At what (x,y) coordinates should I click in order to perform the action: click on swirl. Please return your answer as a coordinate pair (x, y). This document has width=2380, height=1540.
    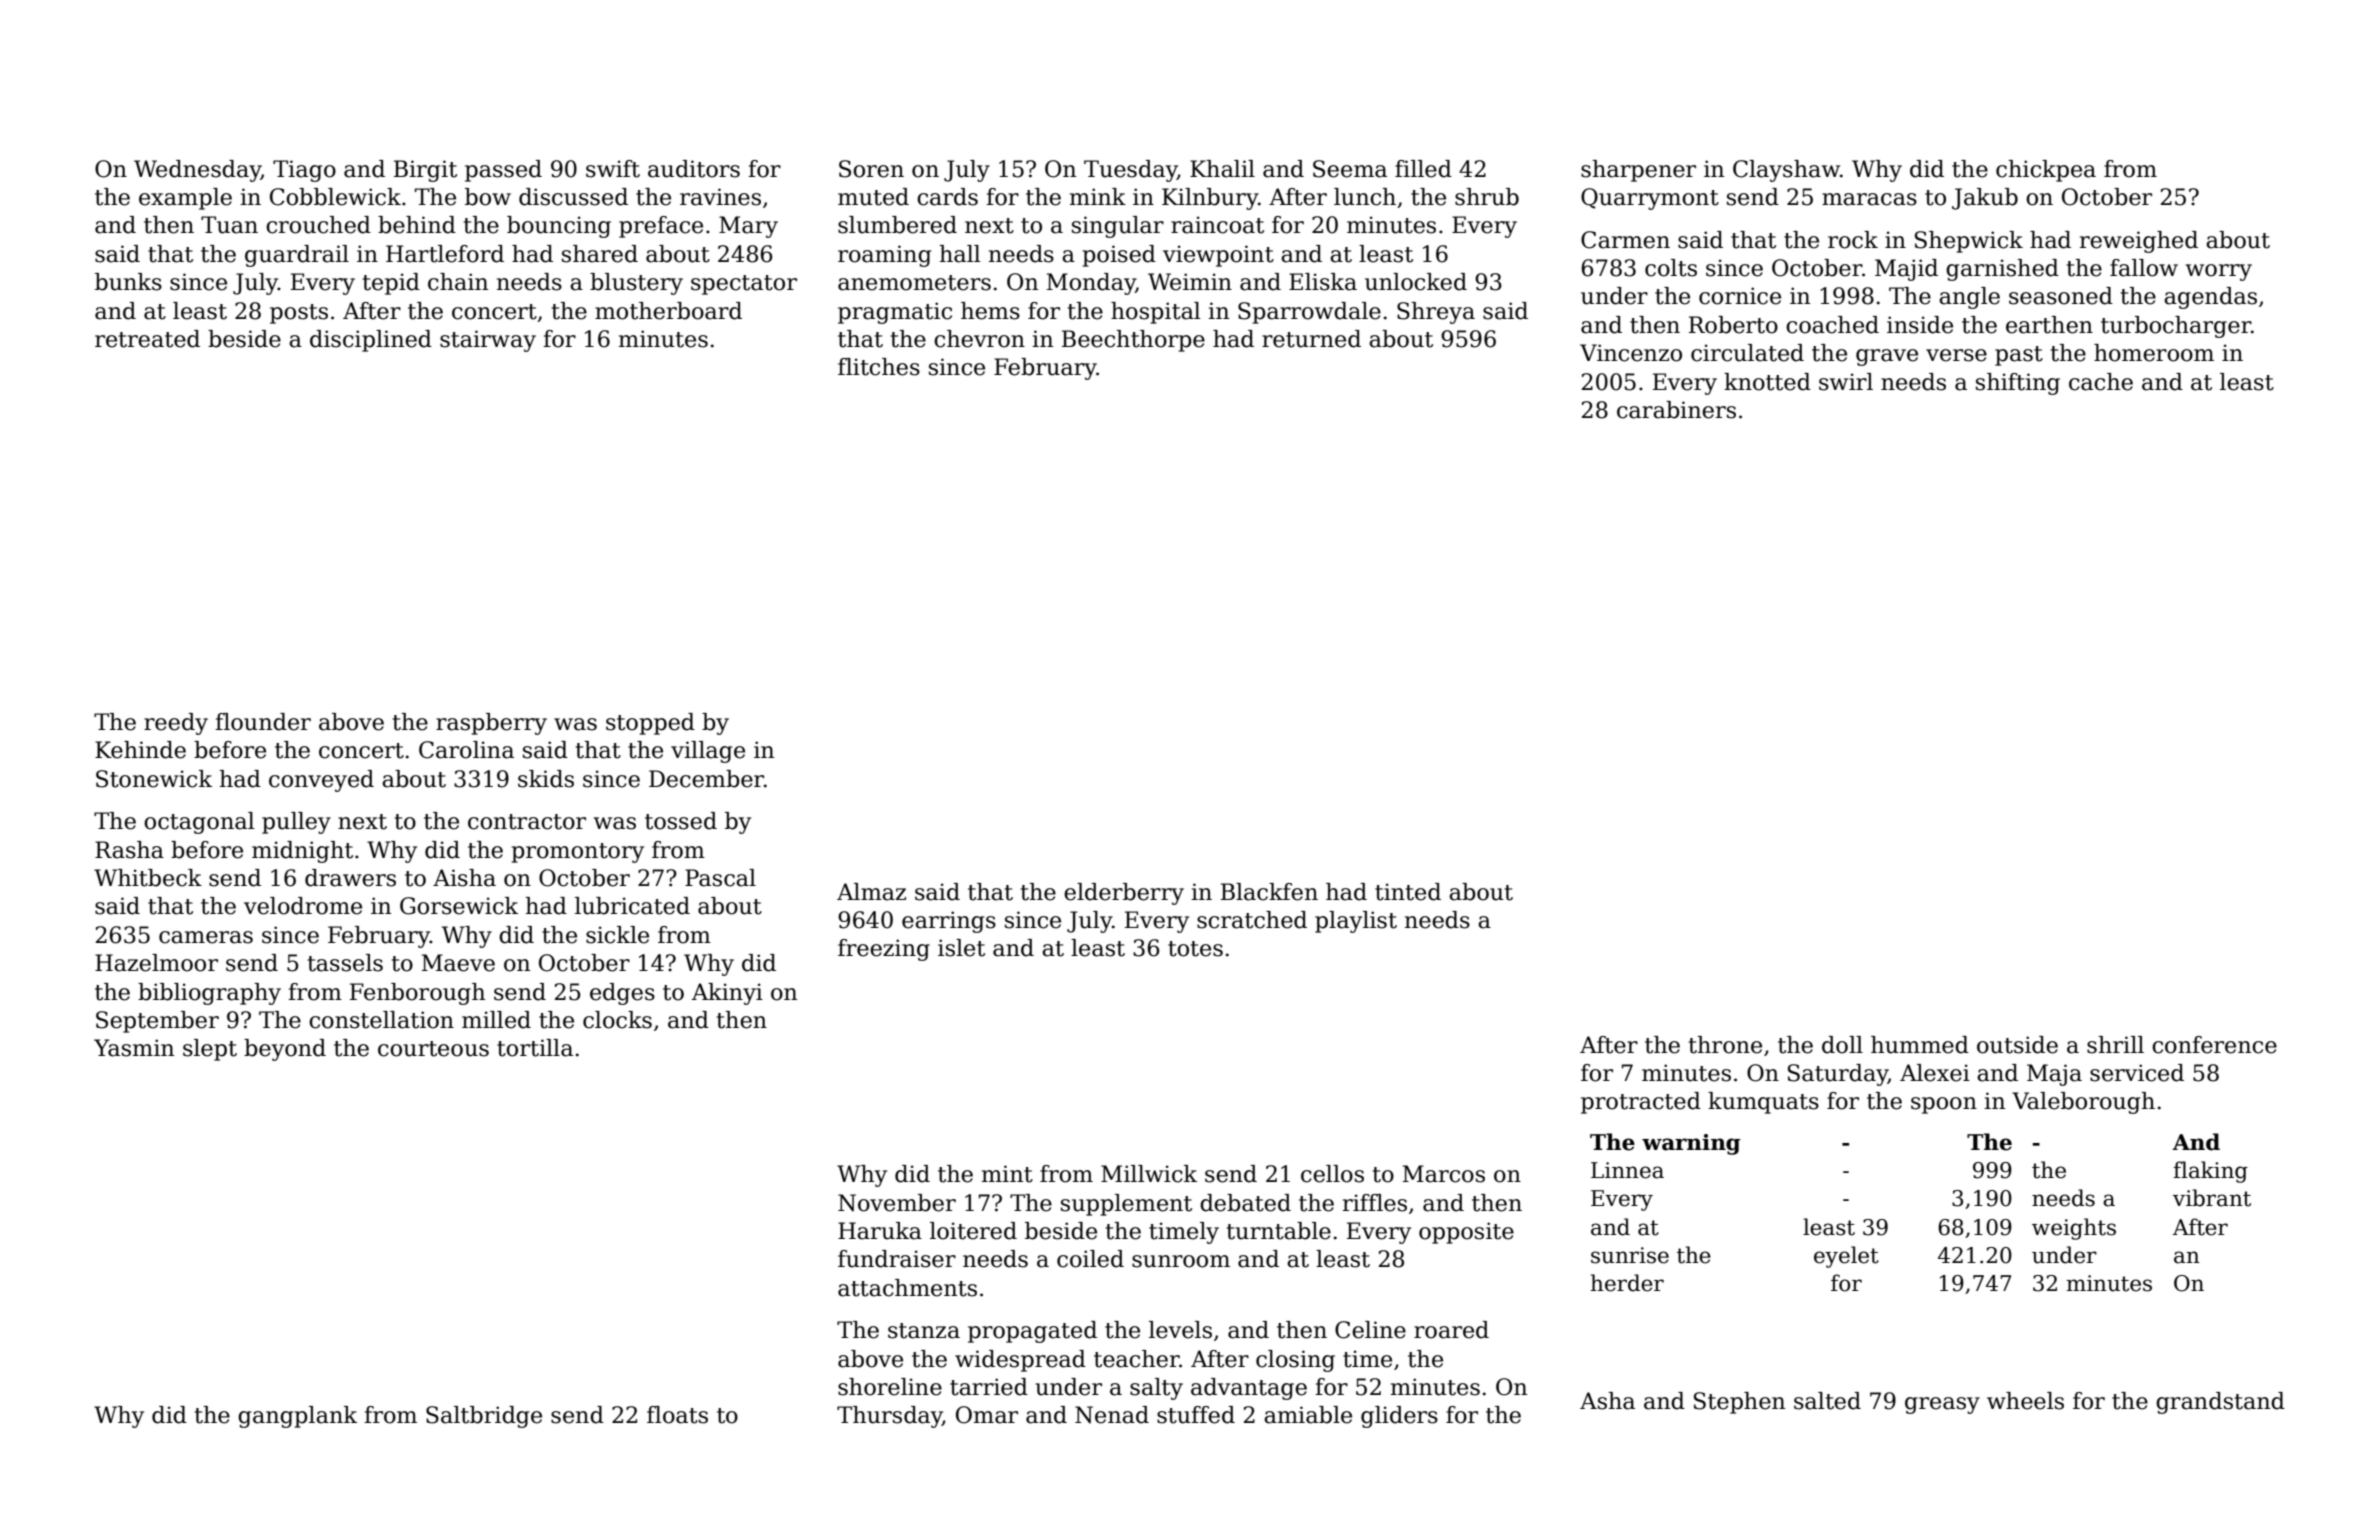
    Looking at the image, I should click on (1846, 382).
